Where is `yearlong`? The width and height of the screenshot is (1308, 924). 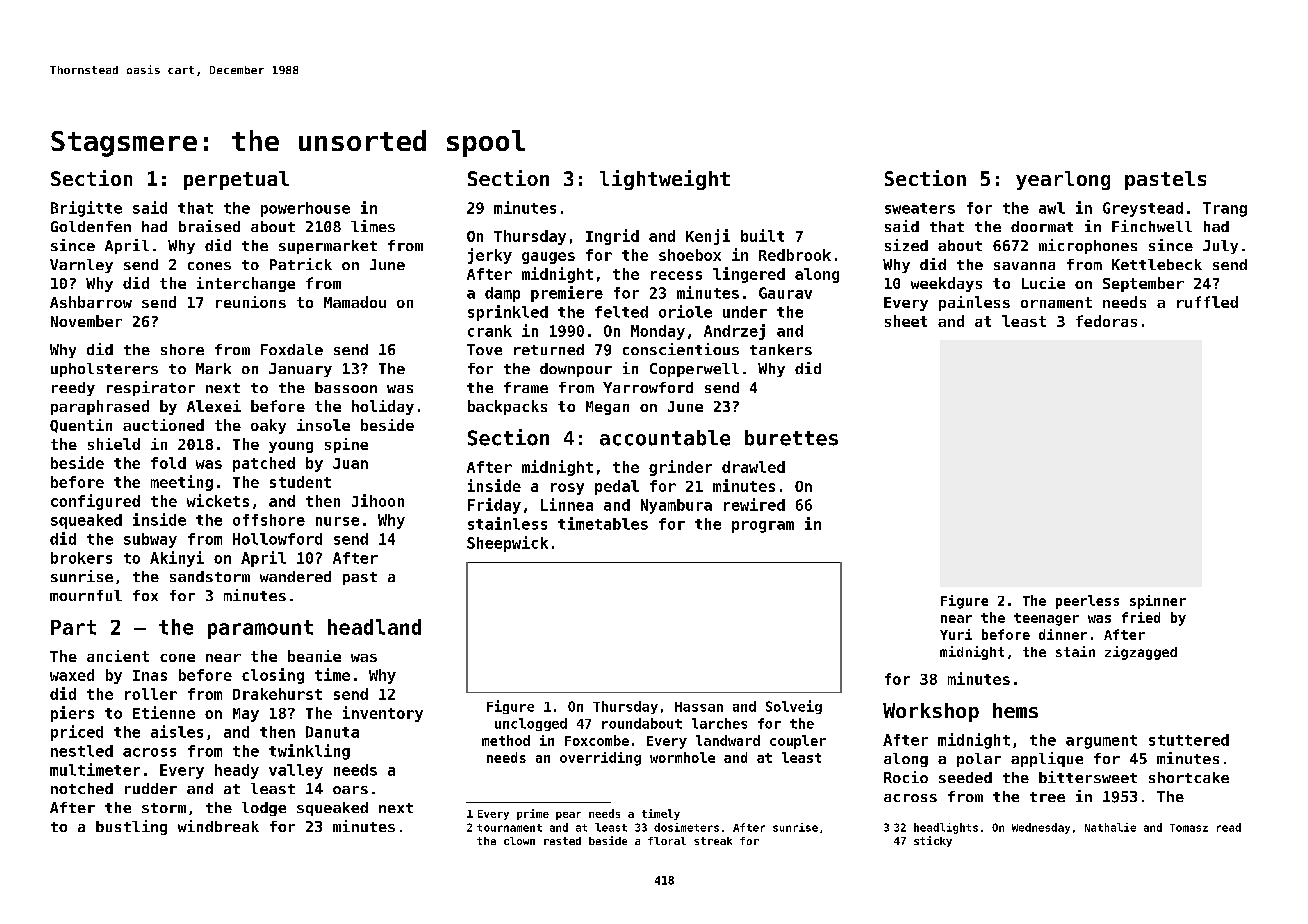 yearlong is located at coordinates (1063, 180).
